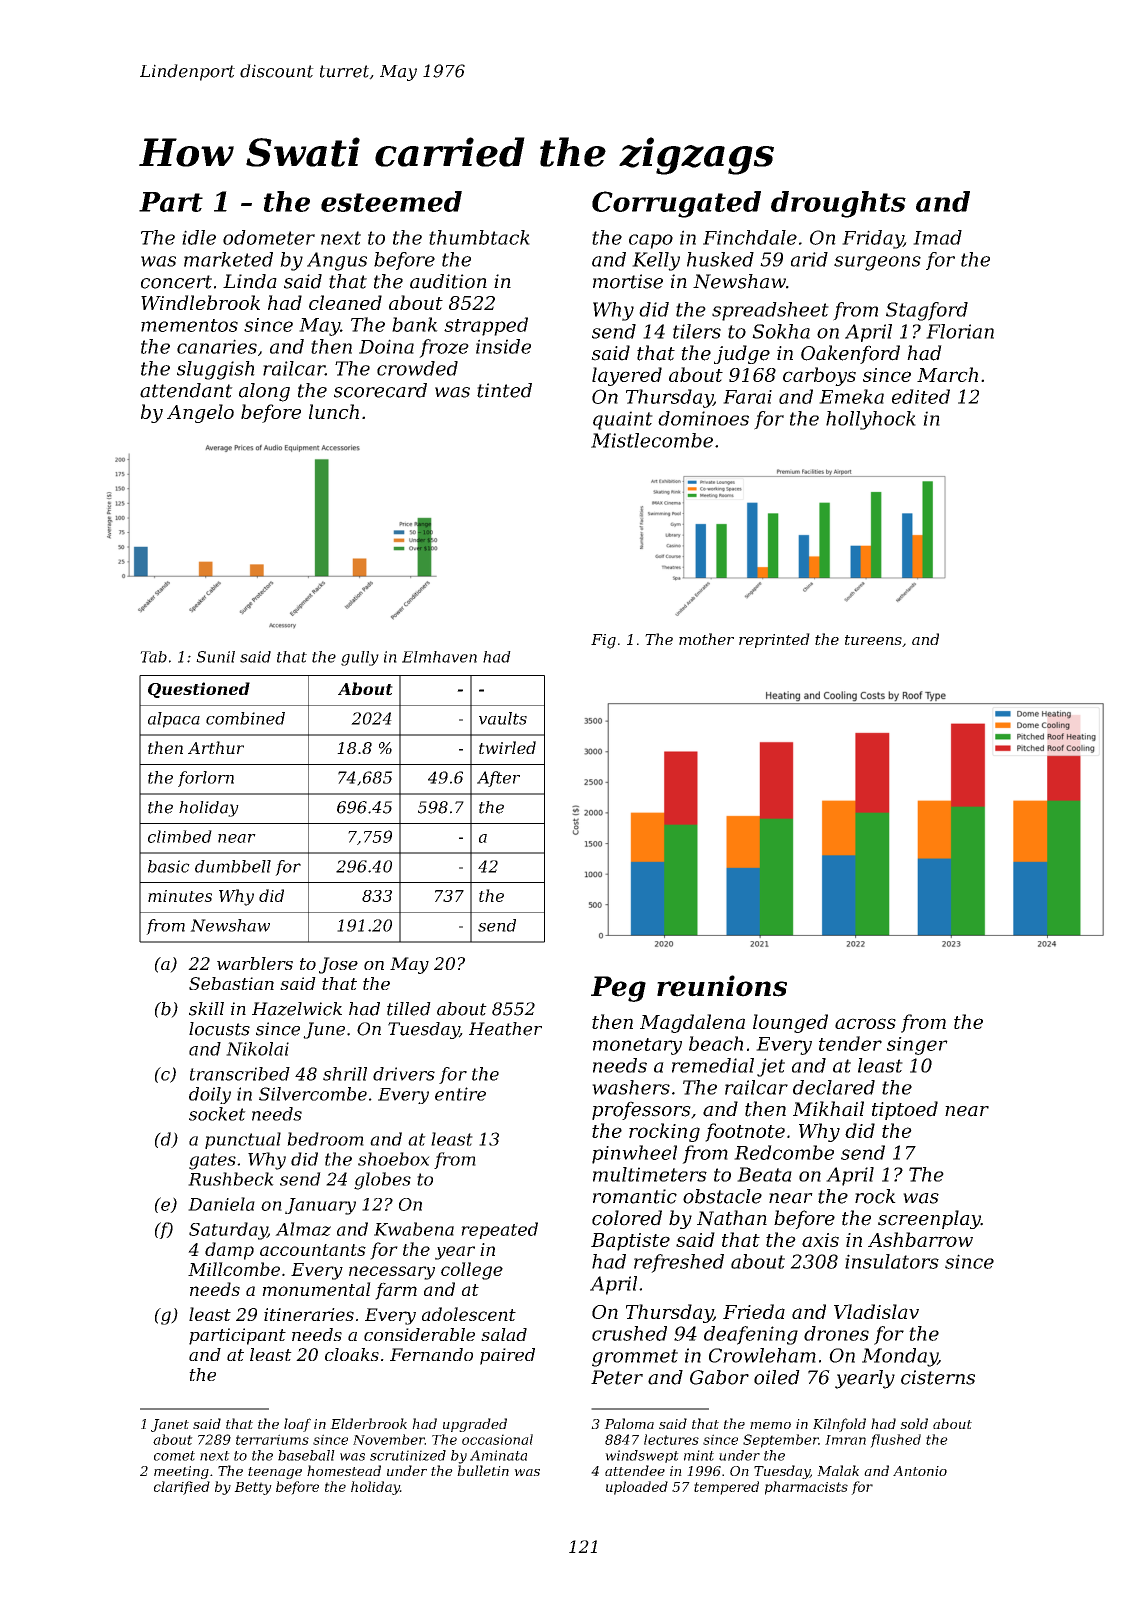  I want to click on reprinted, so click(774, 640).
